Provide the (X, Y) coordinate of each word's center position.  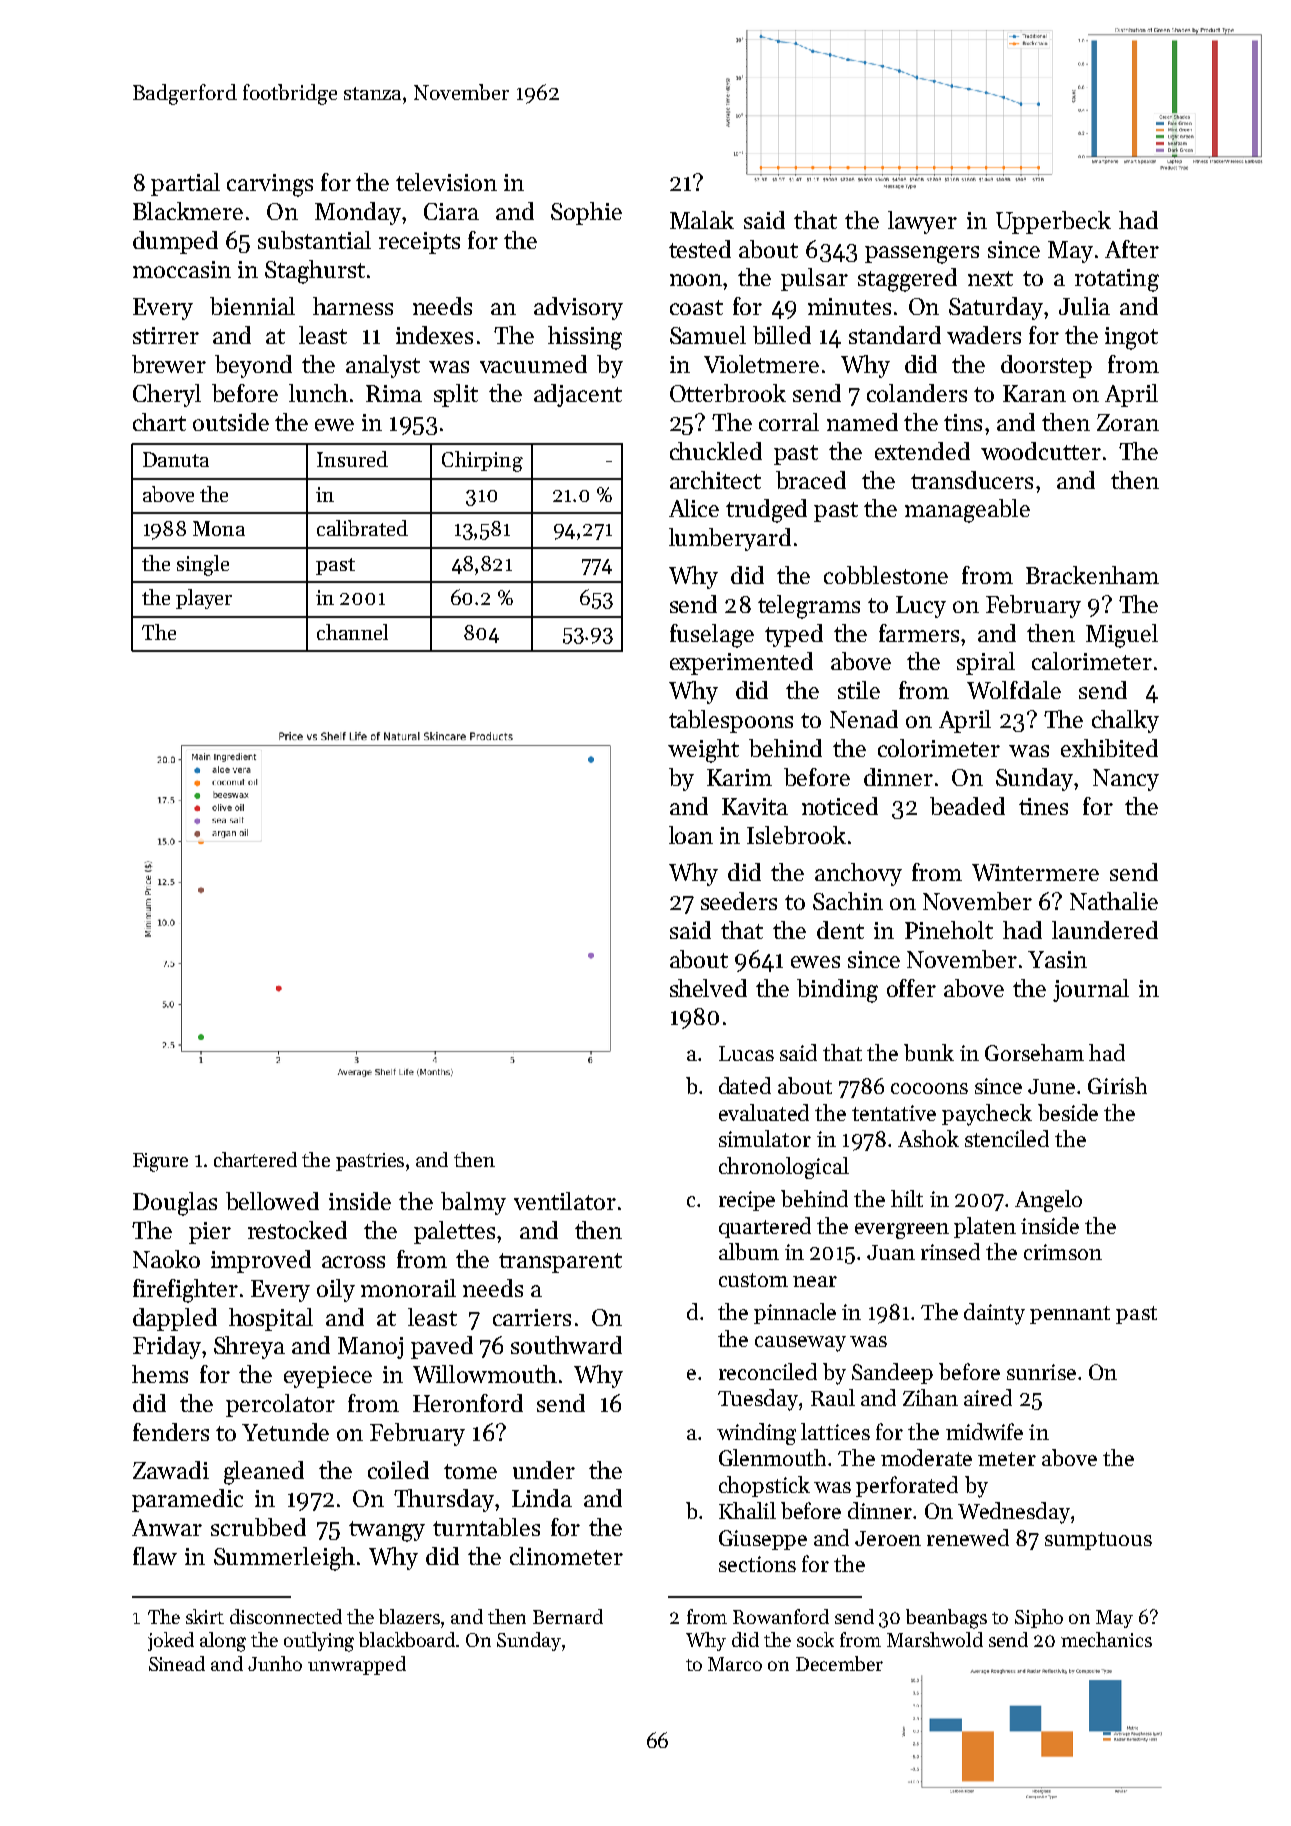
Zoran (1128, 422)
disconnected (286, 1616)
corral (789, 422)
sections (757, 1564)
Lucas (746, 1053)
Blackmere (188, 211)
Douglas (175, 1204)
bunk (929, 1052)
